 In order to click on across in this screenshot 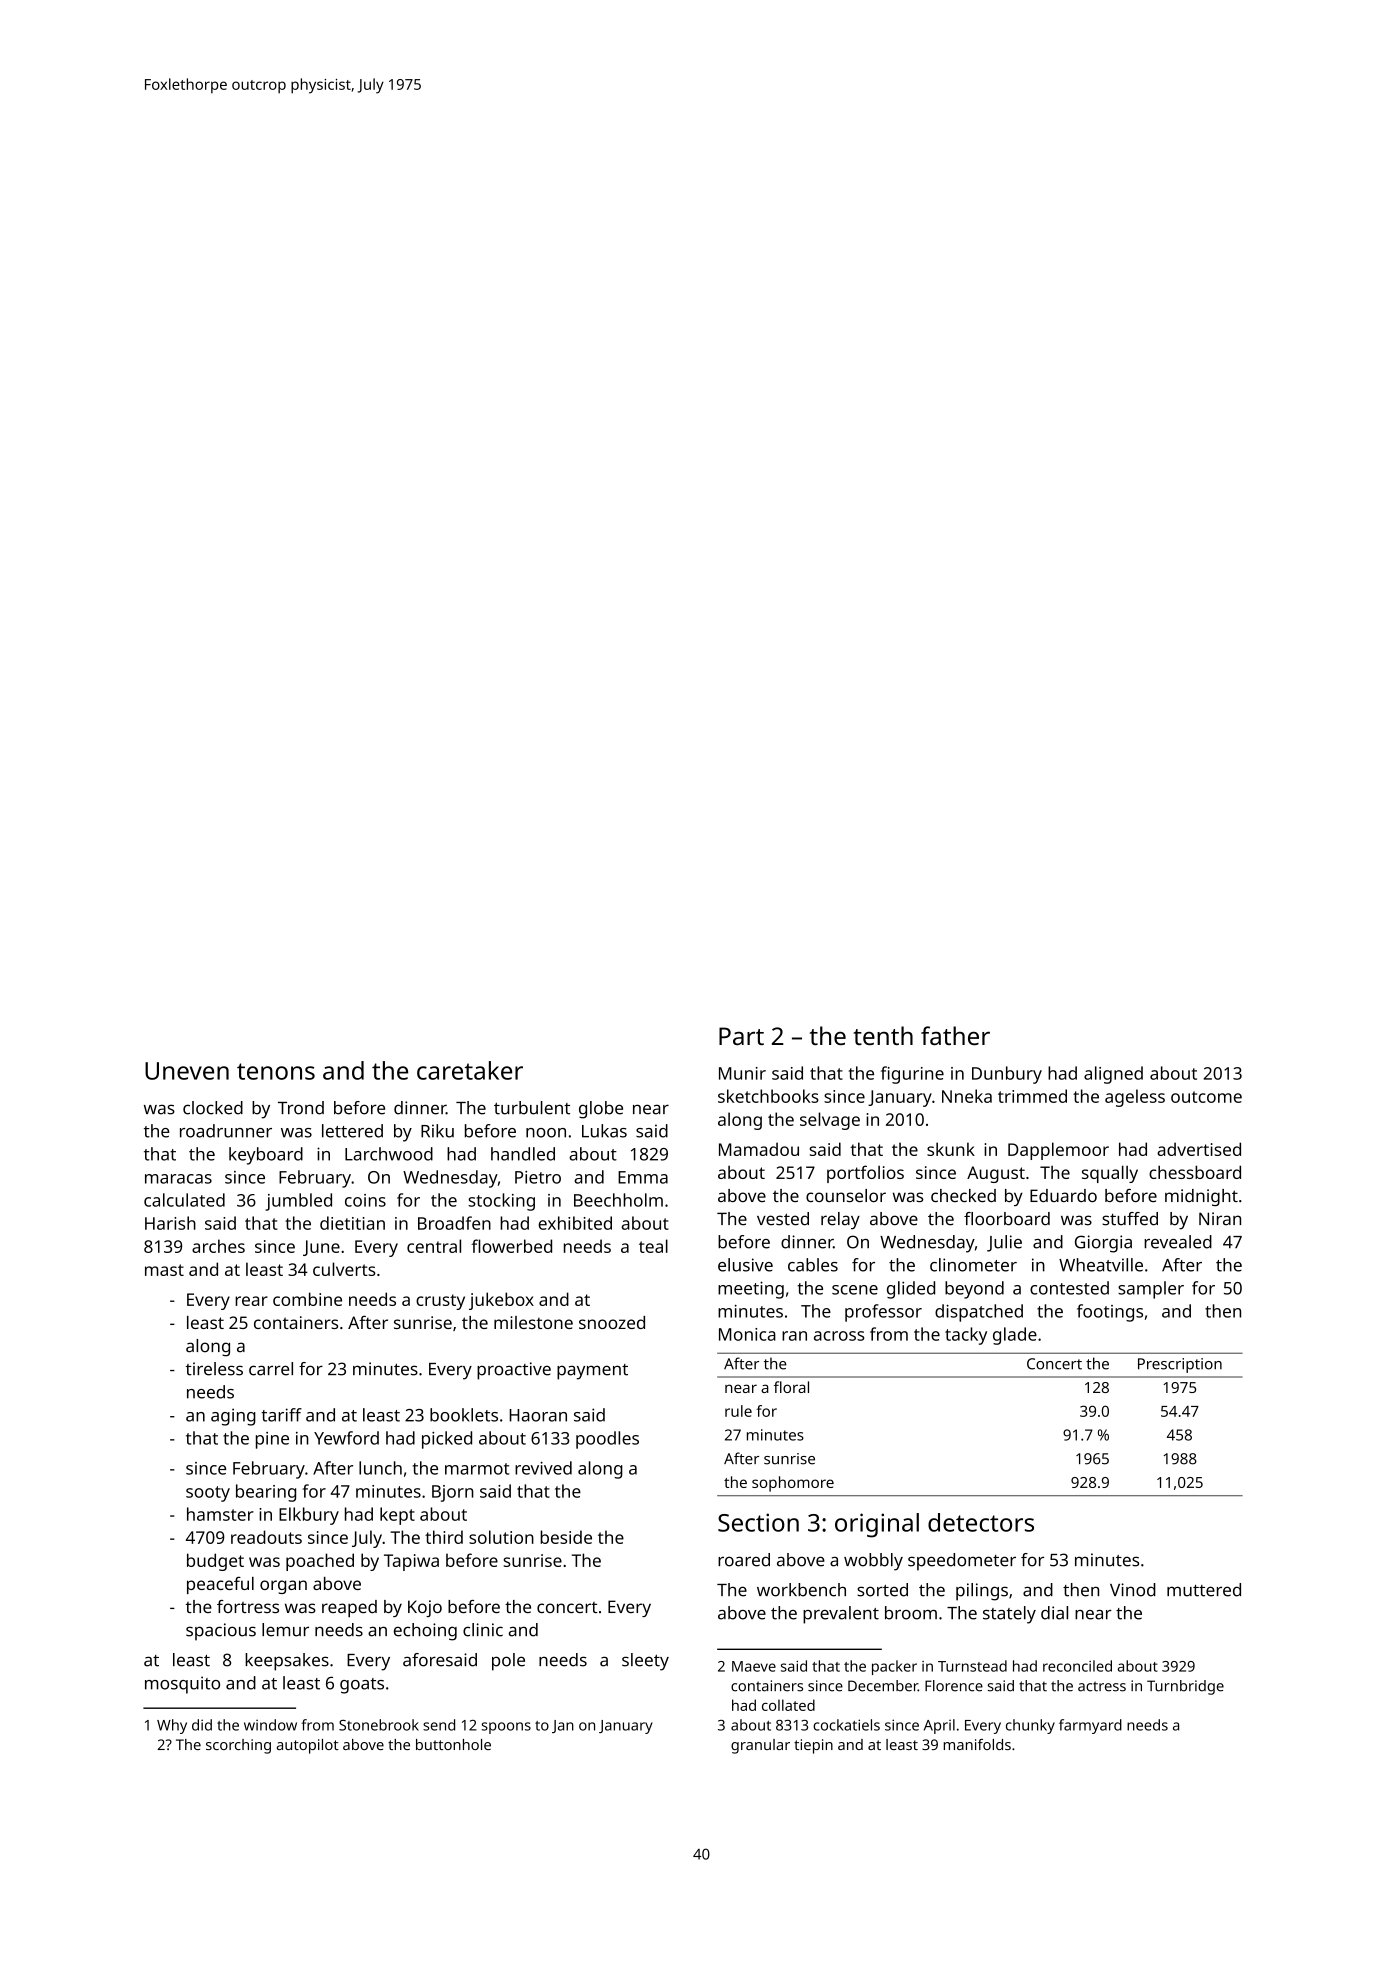, I will do `click(839, 1336)`.
